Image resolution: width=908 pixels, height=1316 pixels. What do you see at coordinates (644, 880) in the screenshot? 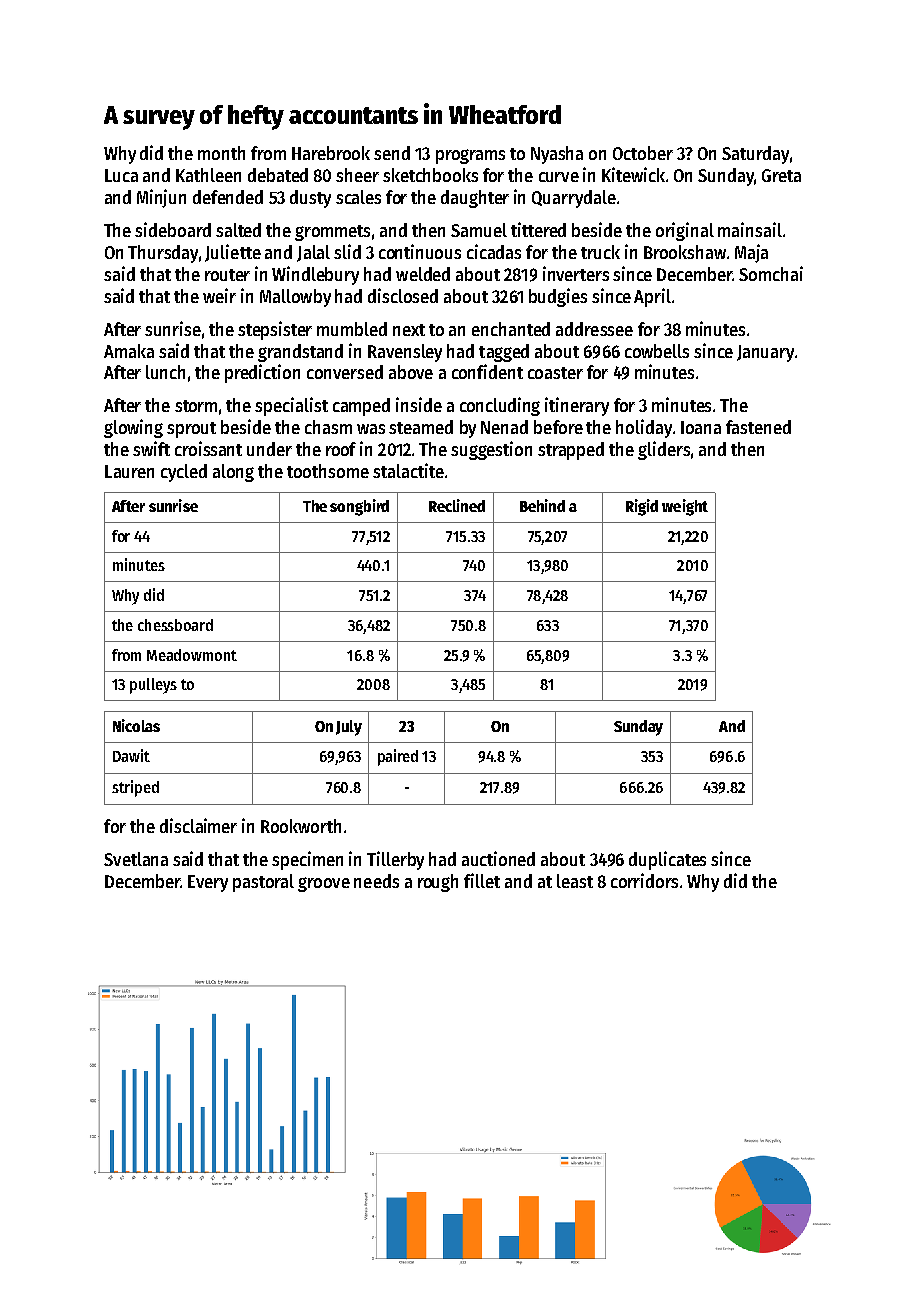
I see `corridors` at bounding box center [644, 880].
